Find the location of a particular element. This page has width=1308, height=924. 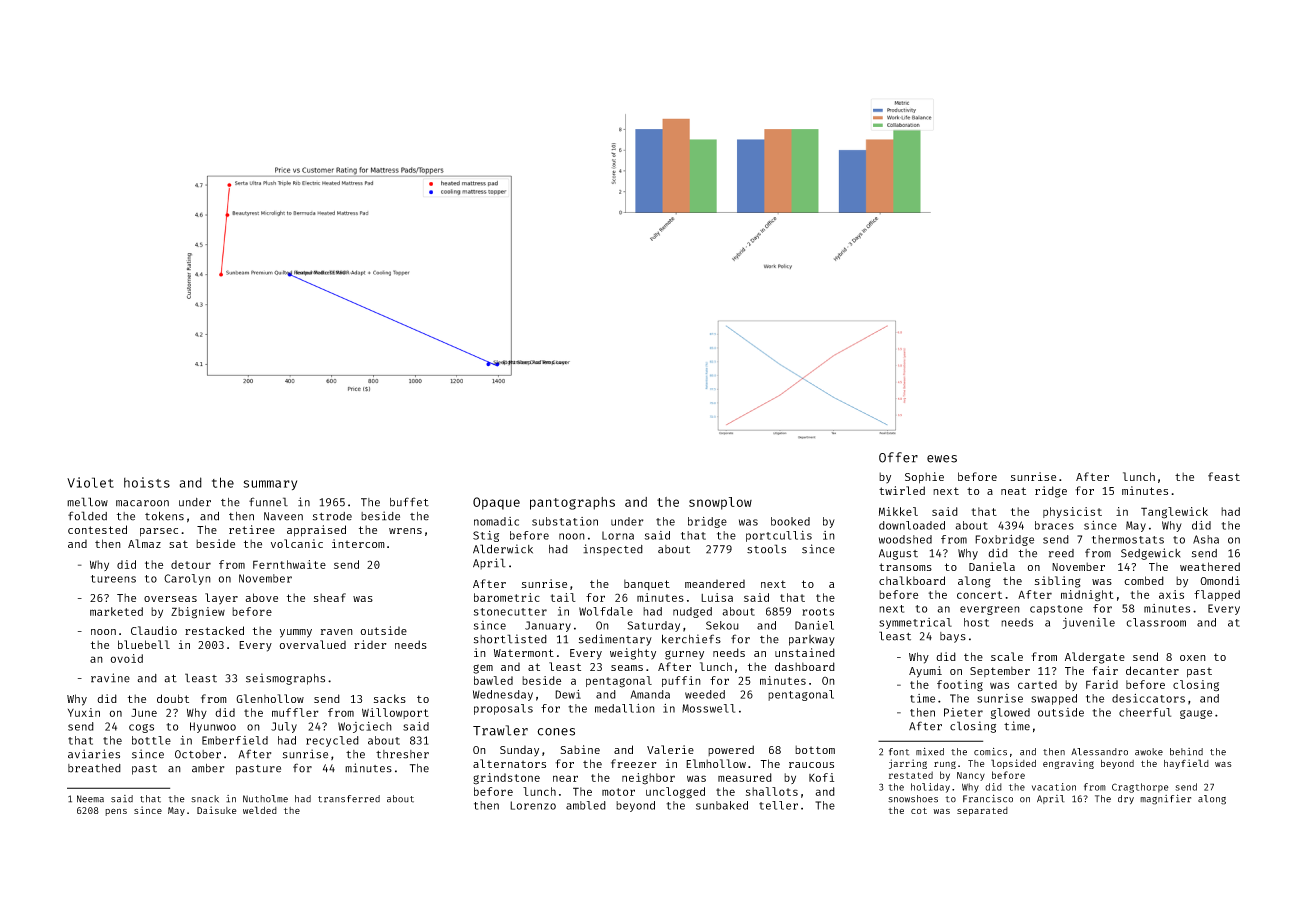

puffin is located at coordinates (681, 681).
